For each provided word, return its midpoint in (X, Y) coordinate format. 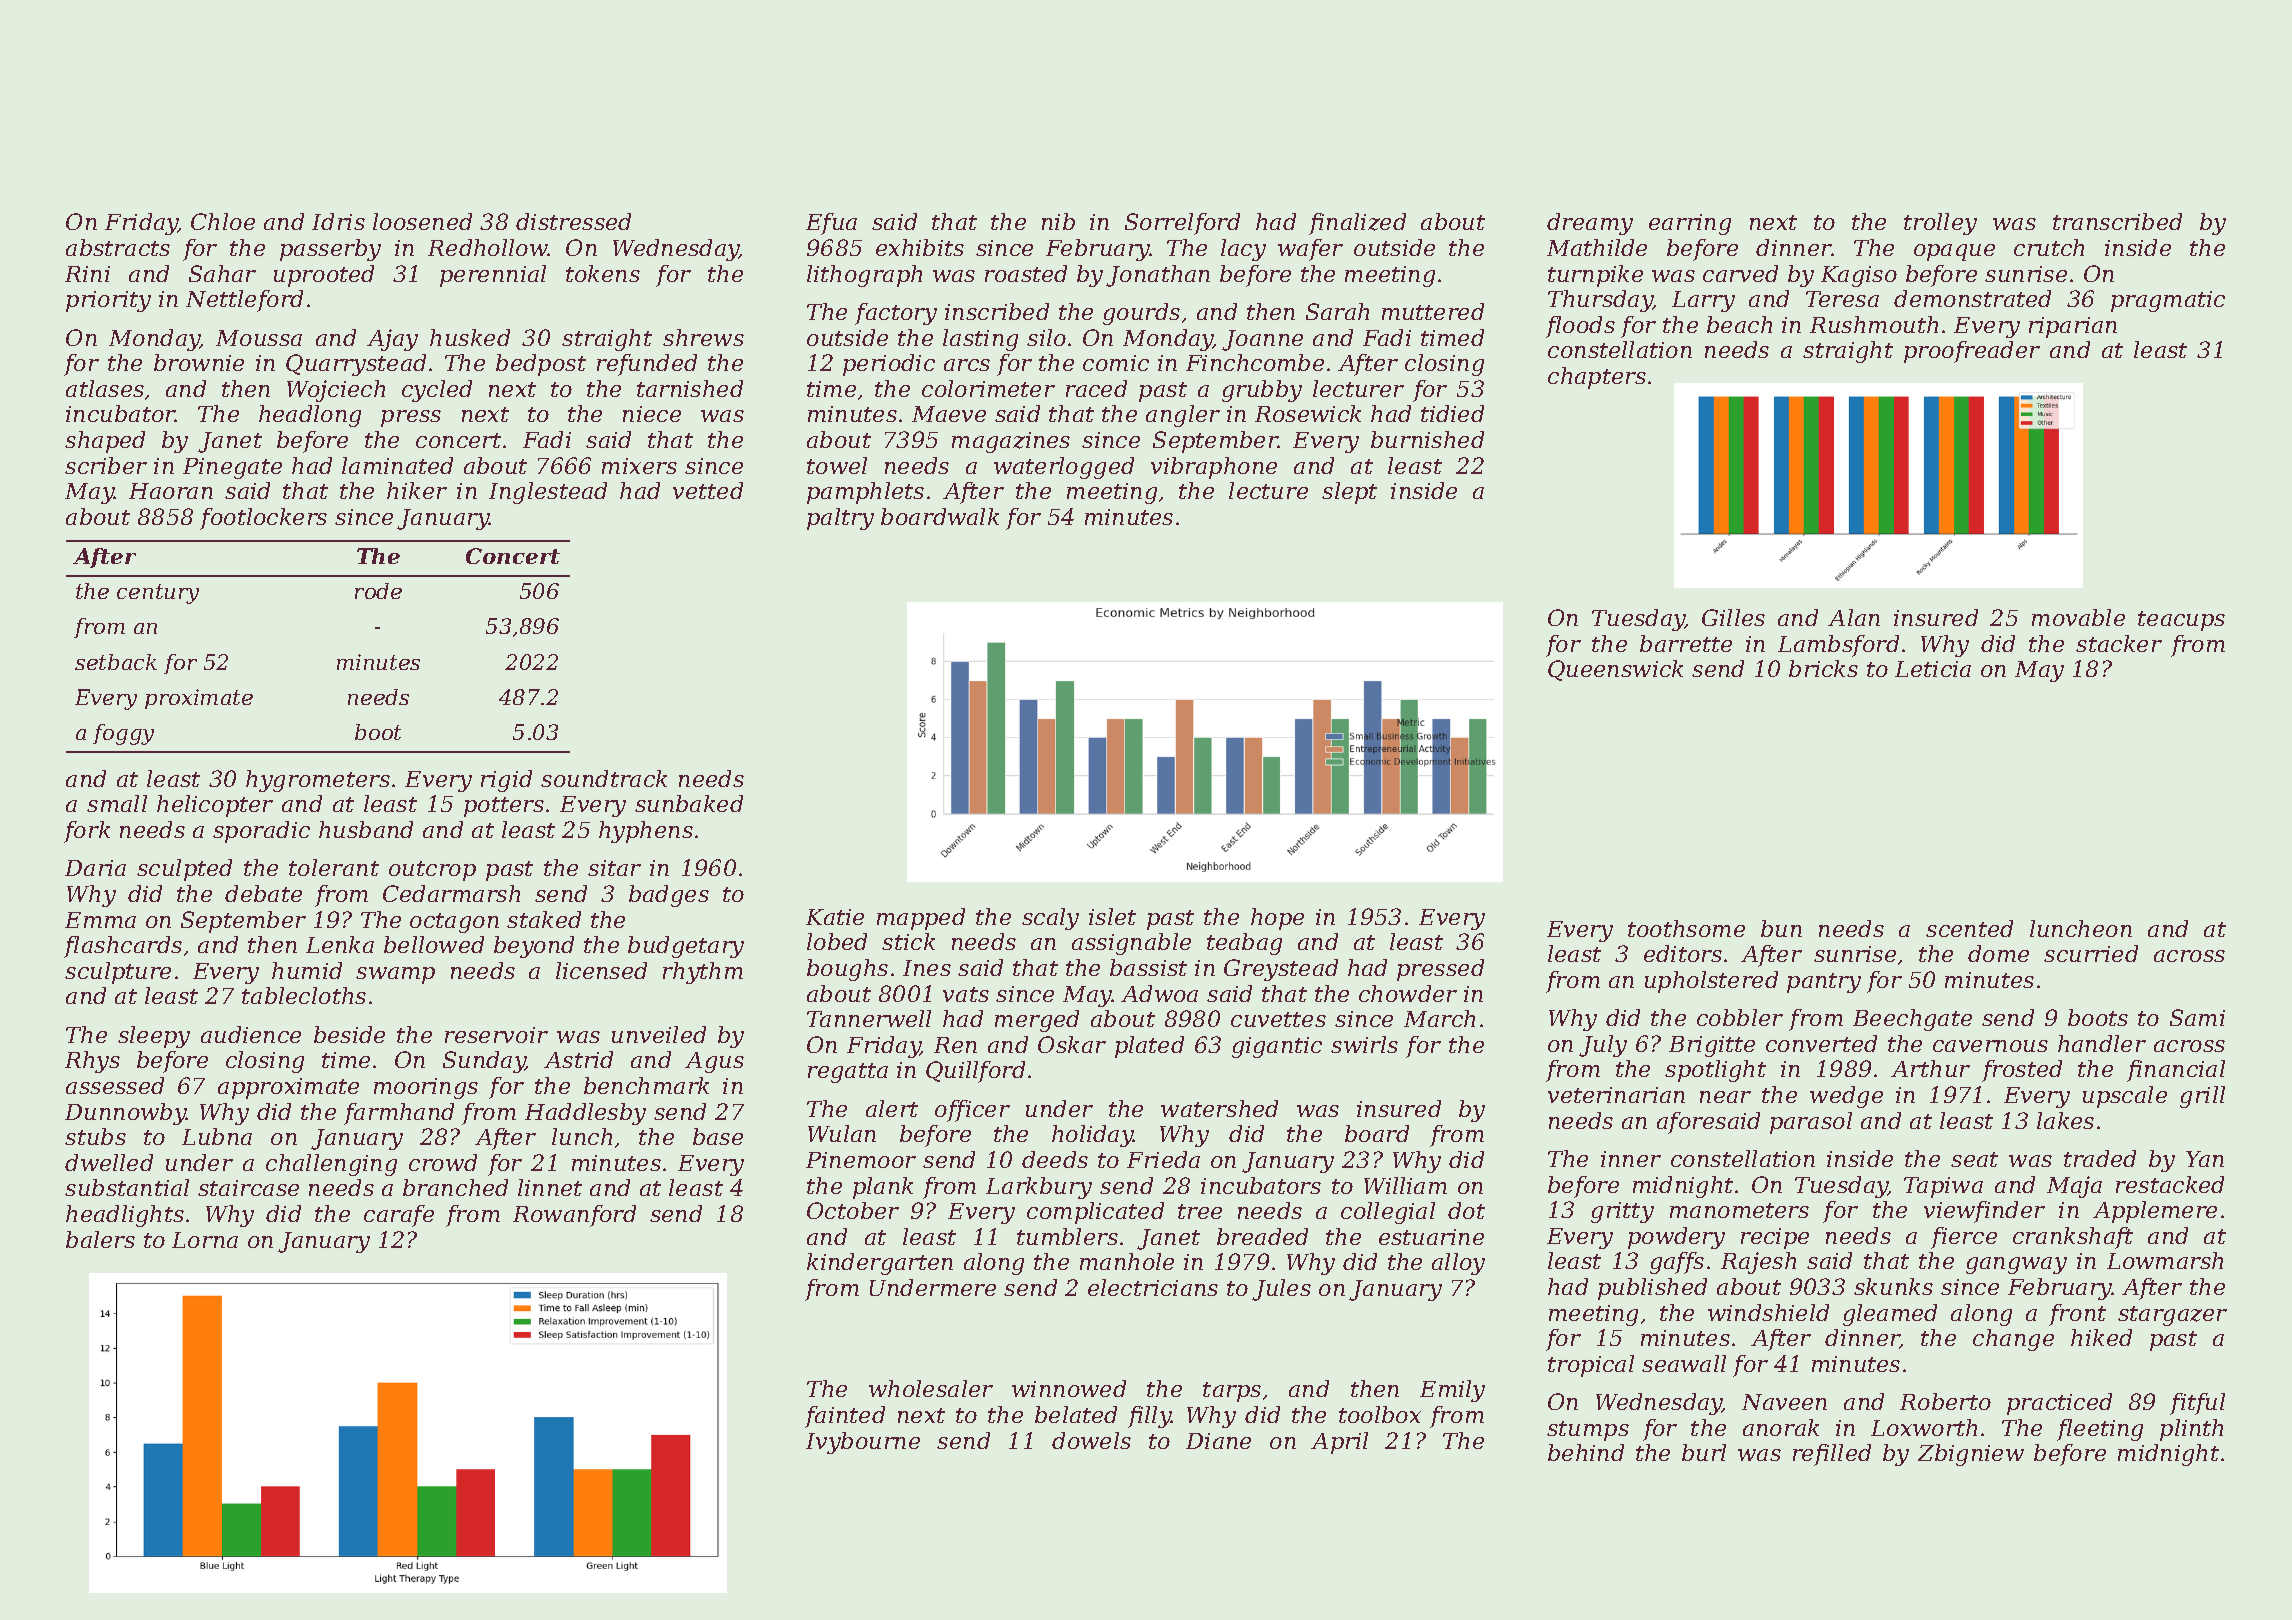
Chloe (223, 221)
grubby (1262, 391)
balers (100, 1239)
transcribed (2117, 221)
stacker (2119, 643)
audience (251, 1034)
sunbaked (689, 803)
